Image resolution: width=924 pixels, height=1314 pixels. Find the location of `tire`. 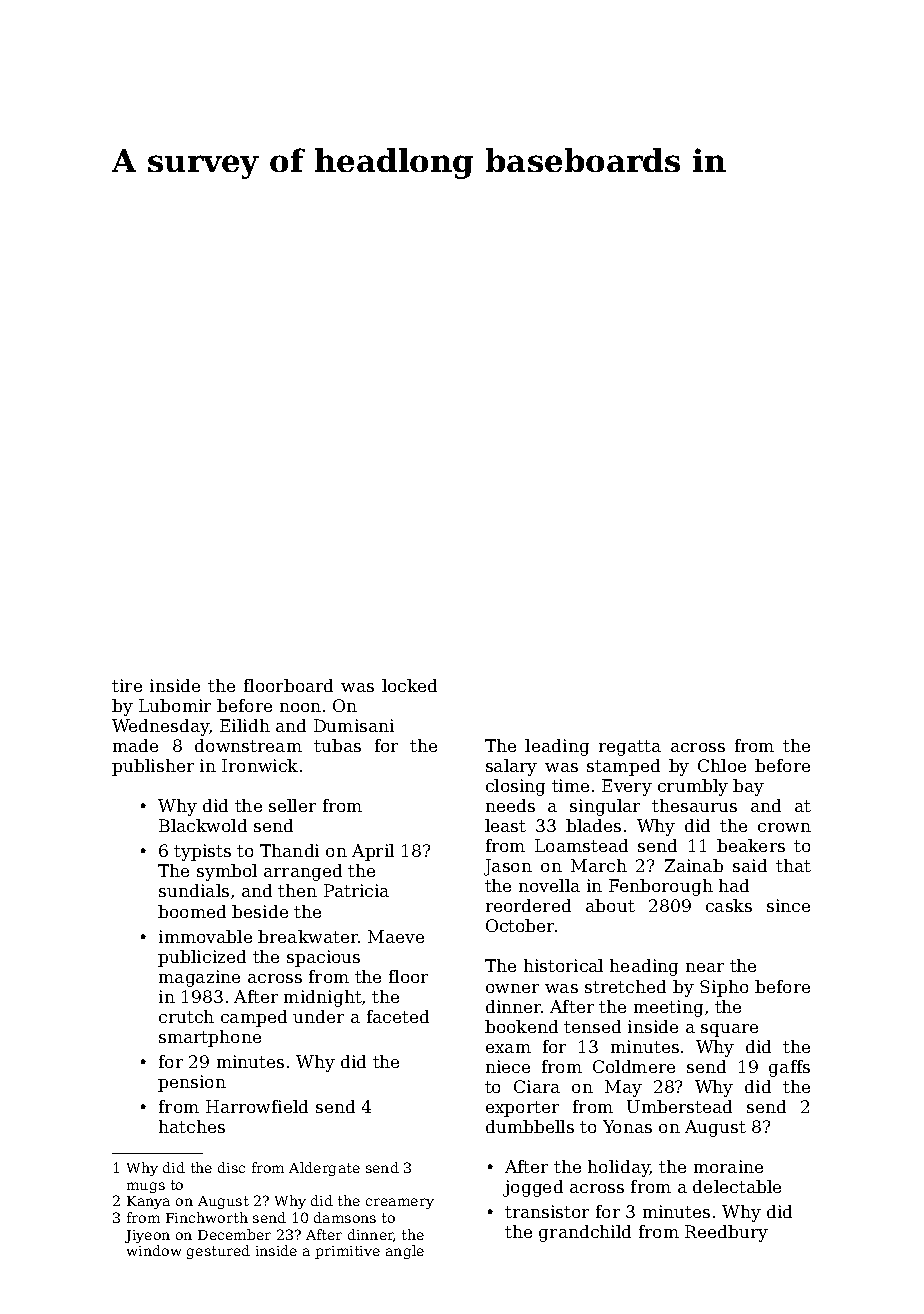

tire is located at coordinates (127, 685).
